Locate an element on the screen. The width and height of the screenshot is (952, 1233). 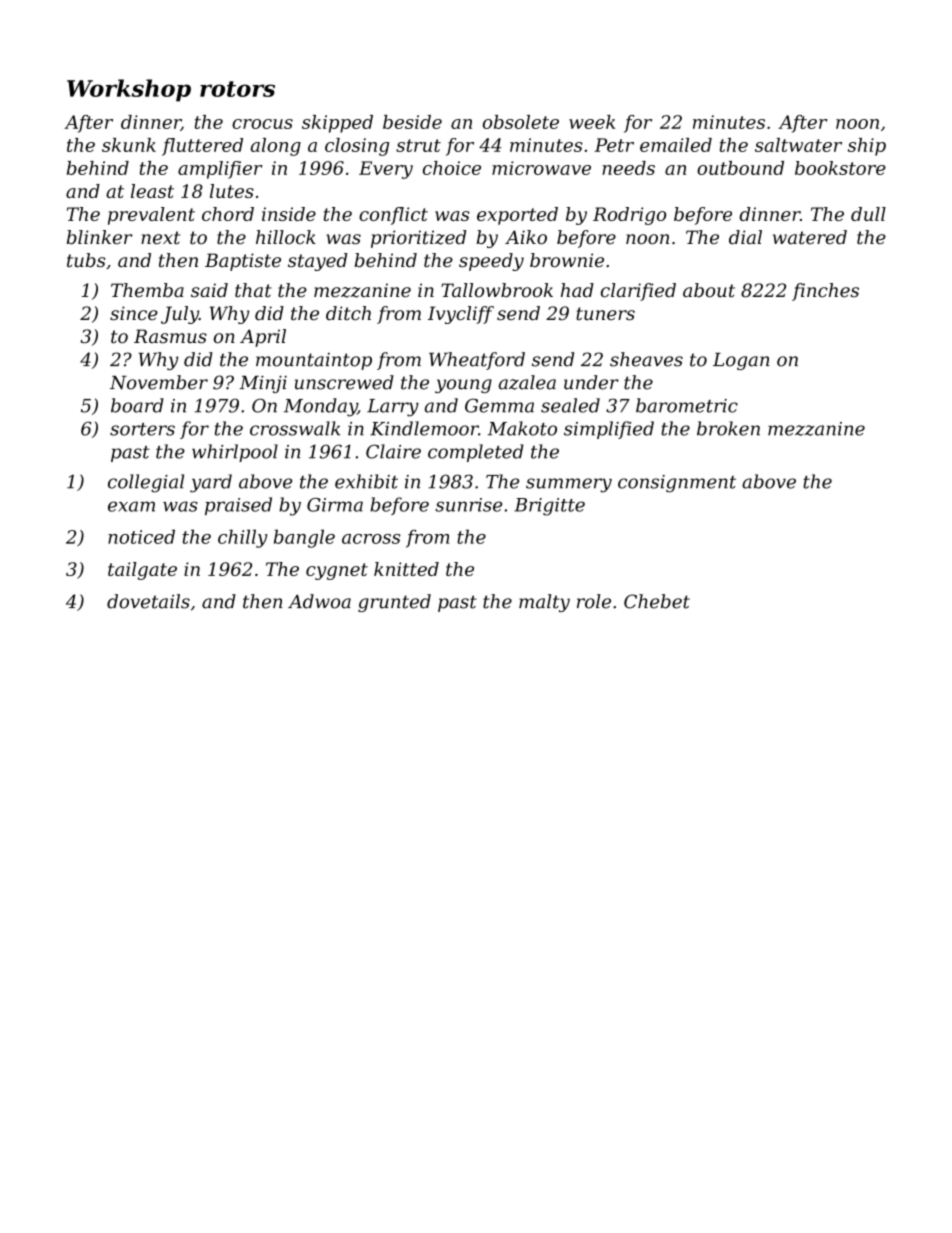
ship is located at coordinates (867, 147).
